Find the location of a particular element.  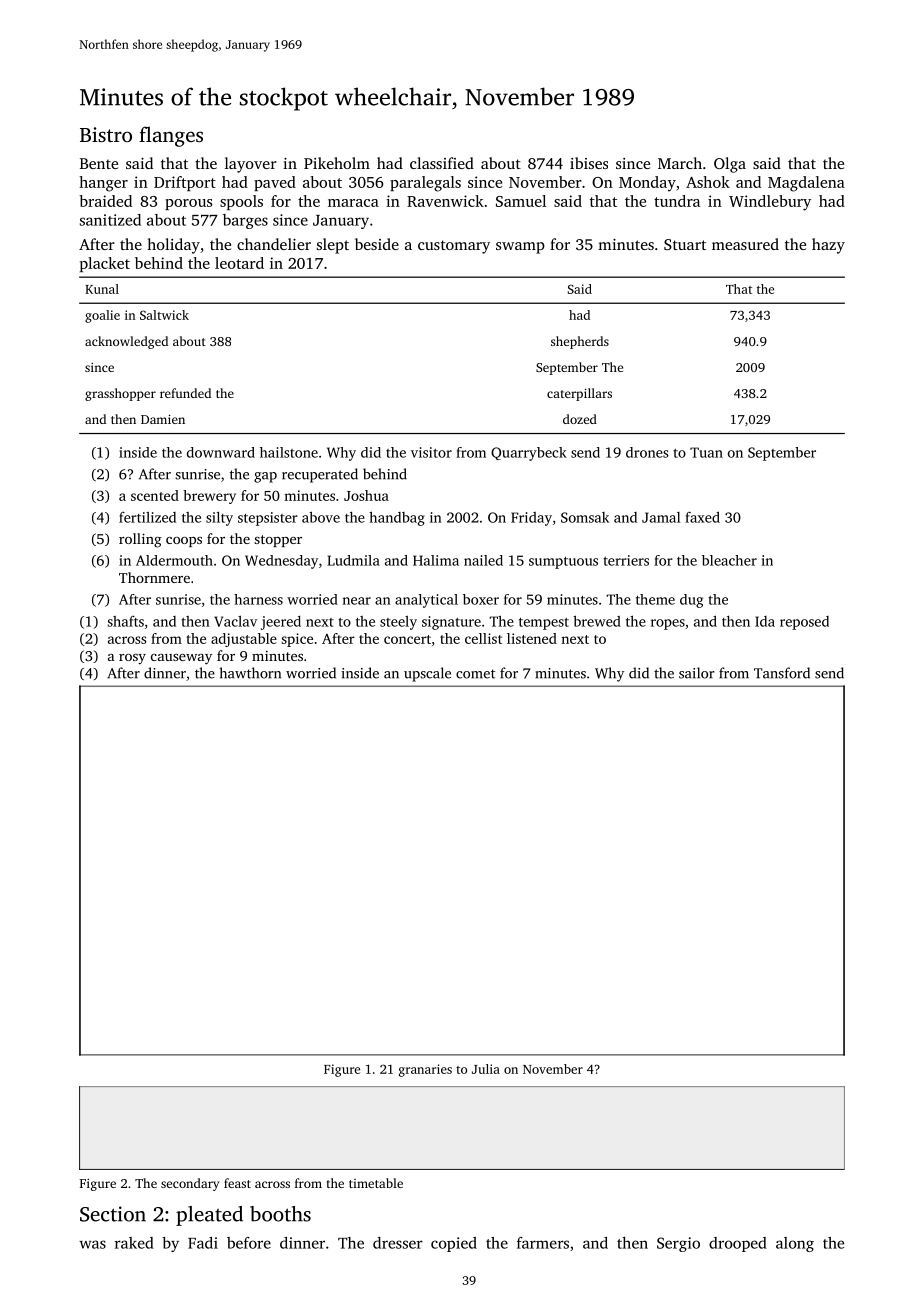

Magdalena is located at coordinates (806, 184).
